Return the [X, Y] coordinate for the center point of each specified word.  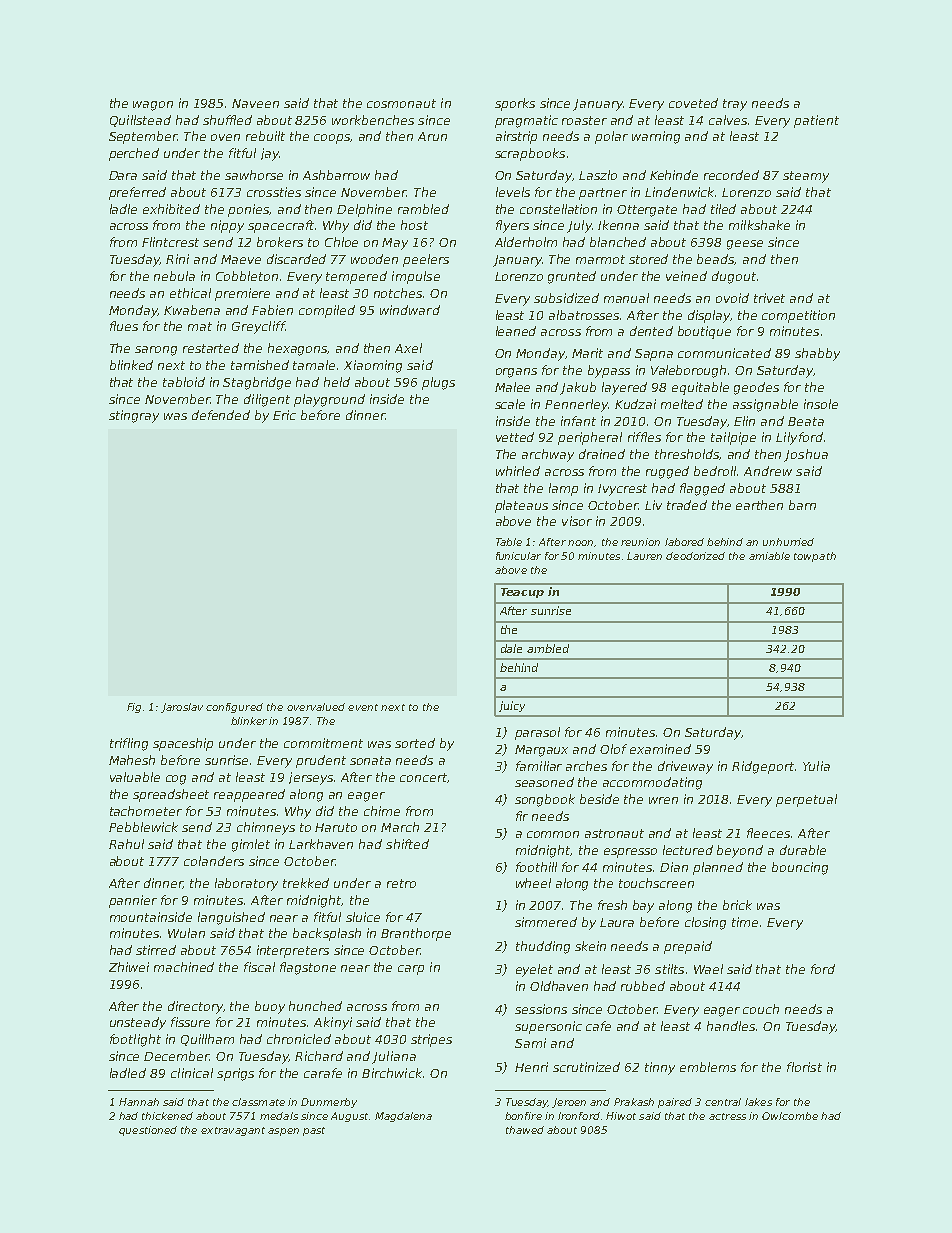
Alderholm [526, 242]
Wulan [186, 933]
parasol [537, 733]
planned [718, 868]
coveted [693, 103]
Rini [177, 259]
